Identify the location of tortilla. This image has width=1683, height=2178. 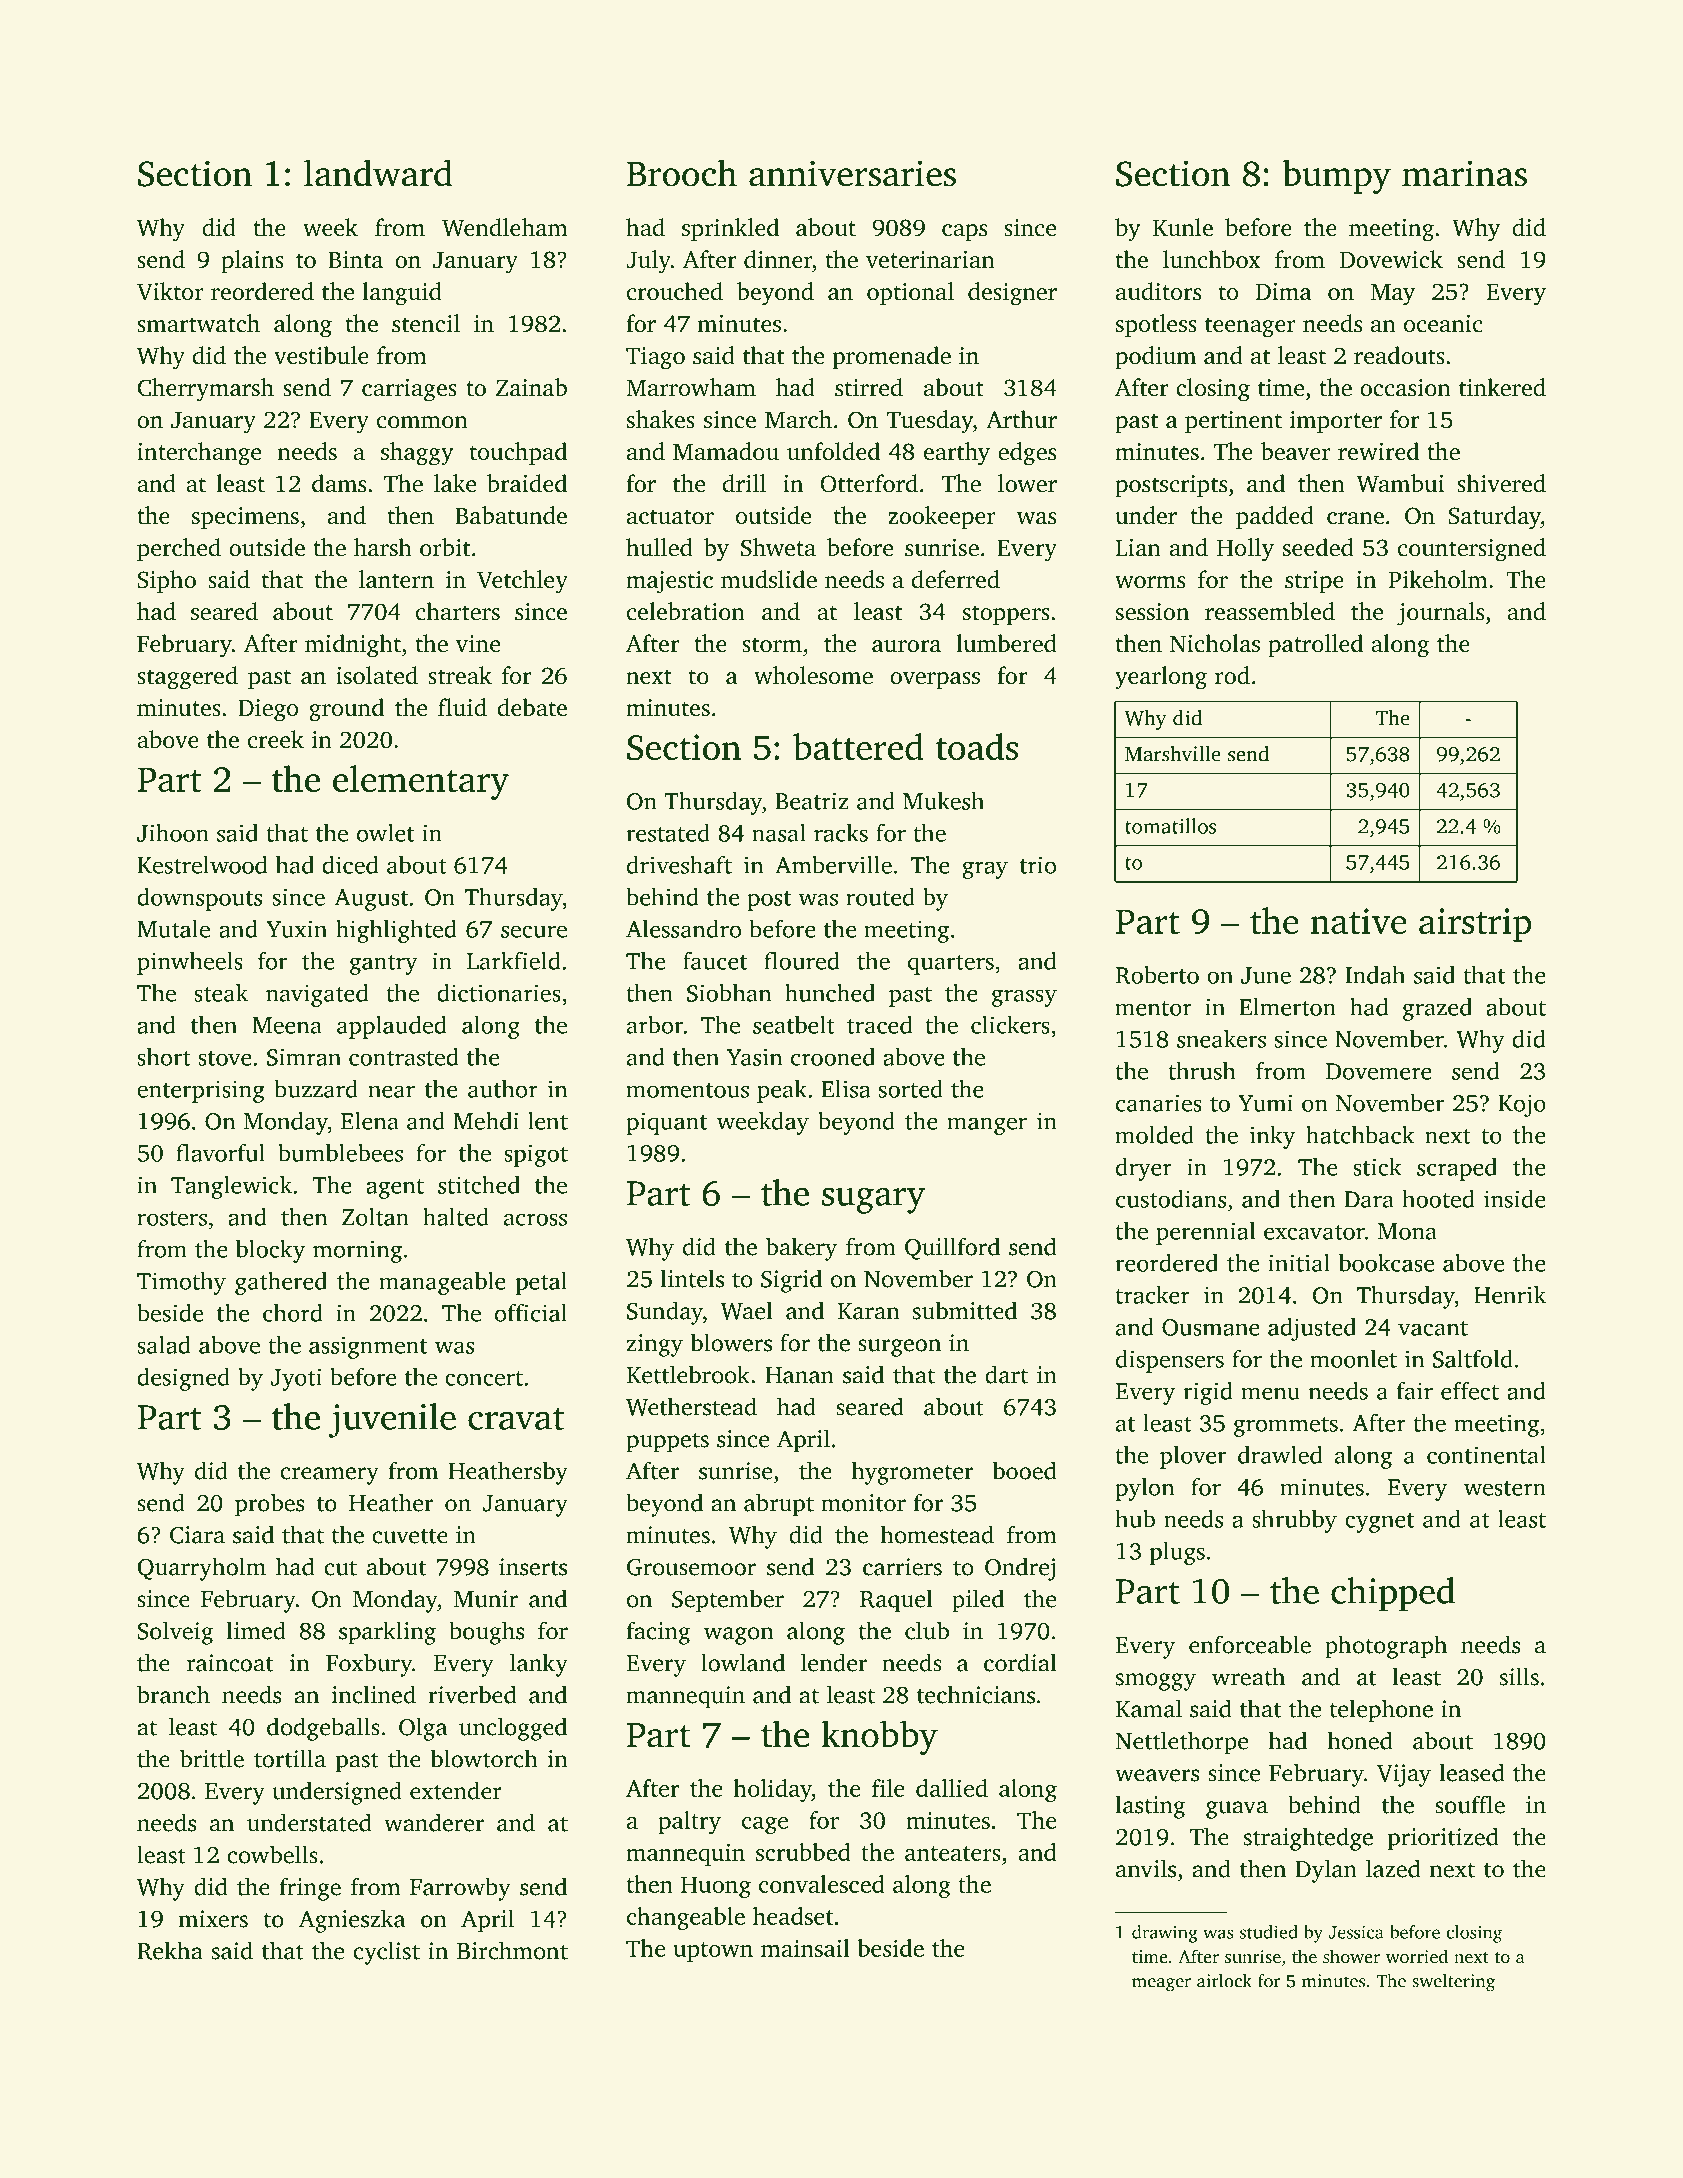
(290, 1758).
